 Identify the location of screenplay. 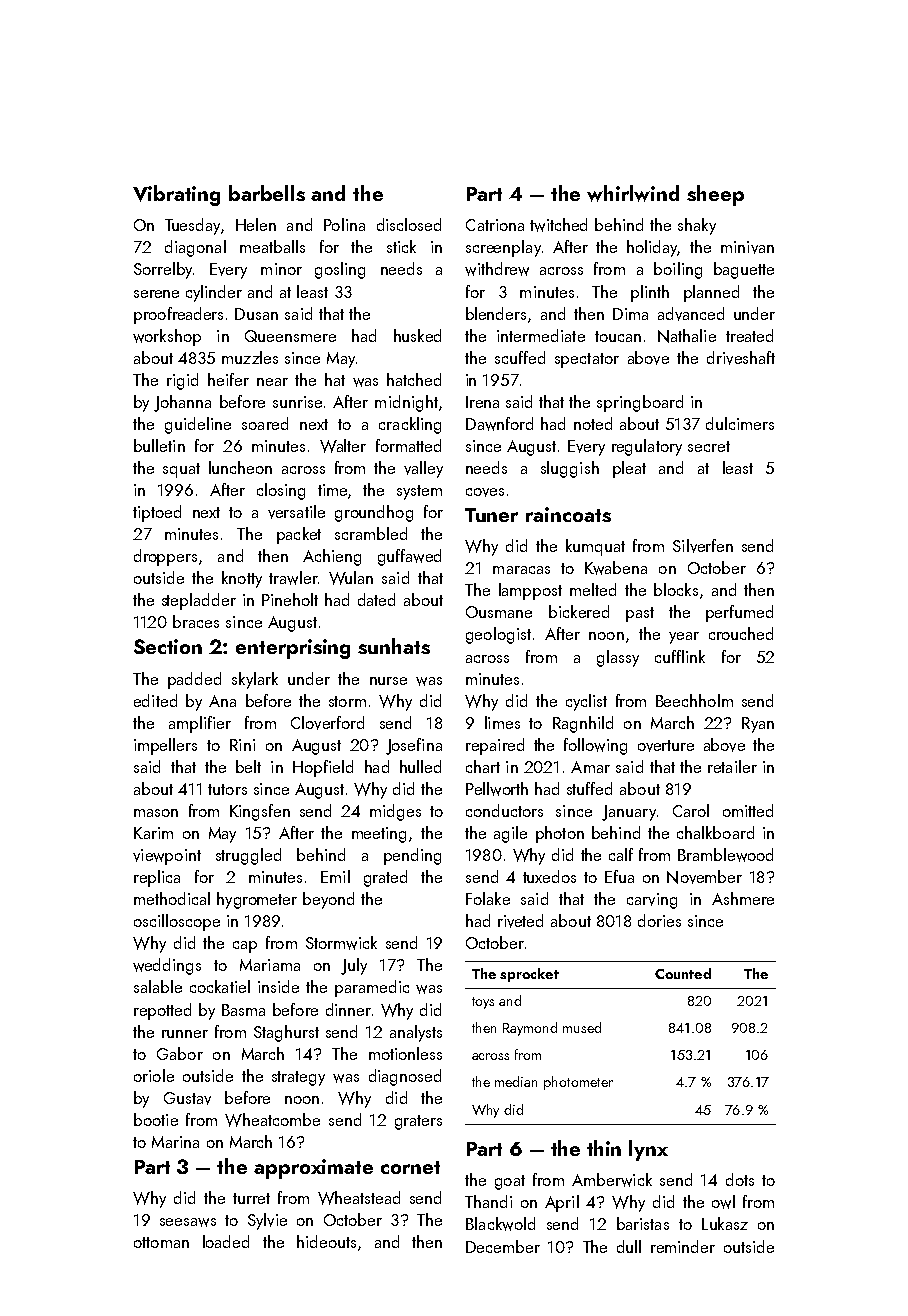
(503, 248).
